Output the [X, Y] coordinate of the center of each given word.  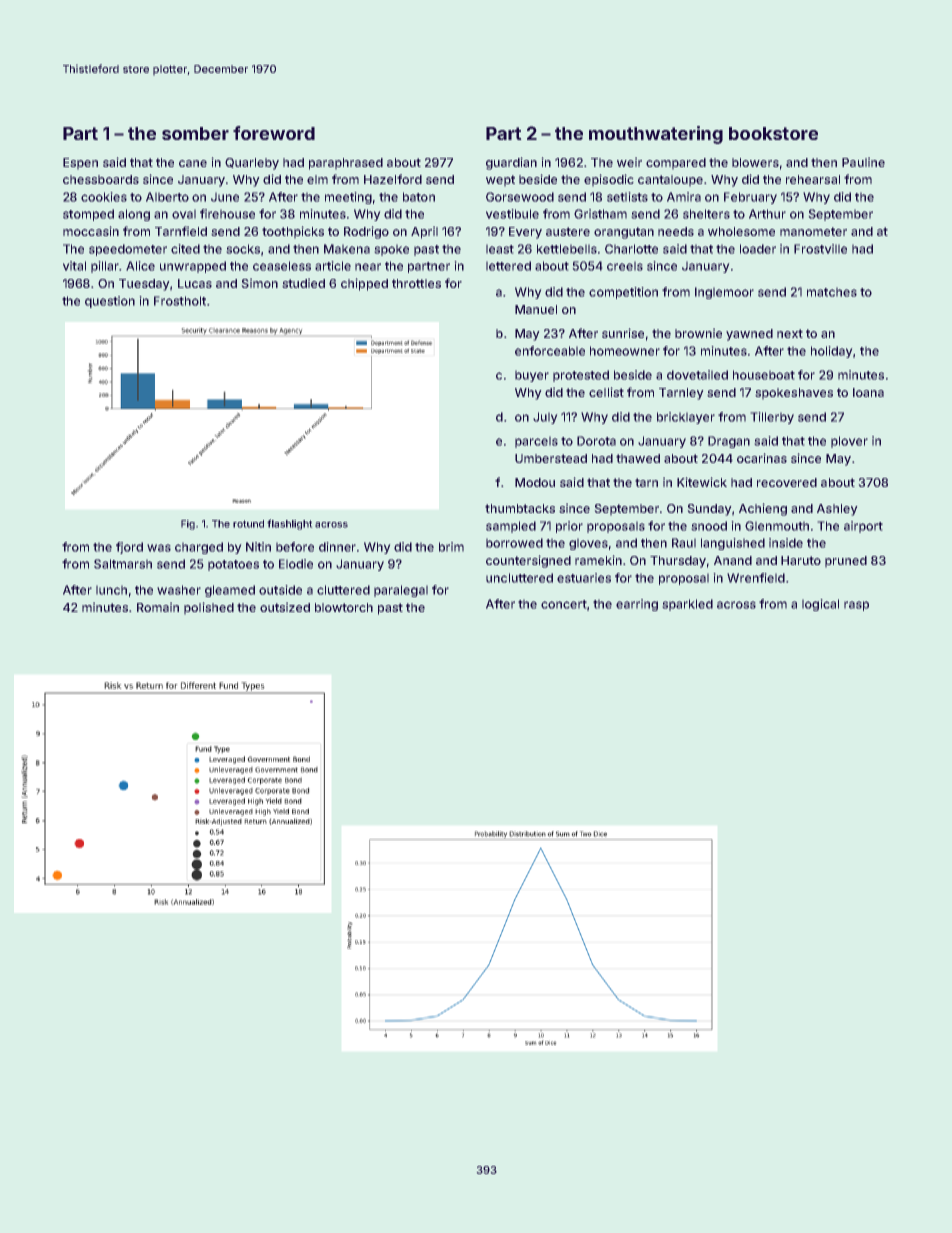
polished [209, 608]
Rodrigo [366, 232]
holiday [832, 352]
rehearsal [813, 179]
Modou [535, 482]
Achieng [763, 509]
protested [581, 376]
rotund [248, 524]
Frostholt [180, 301]
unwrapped [193, 267]
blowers [755, 162]
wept [500, 181]
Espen [80, 164]
